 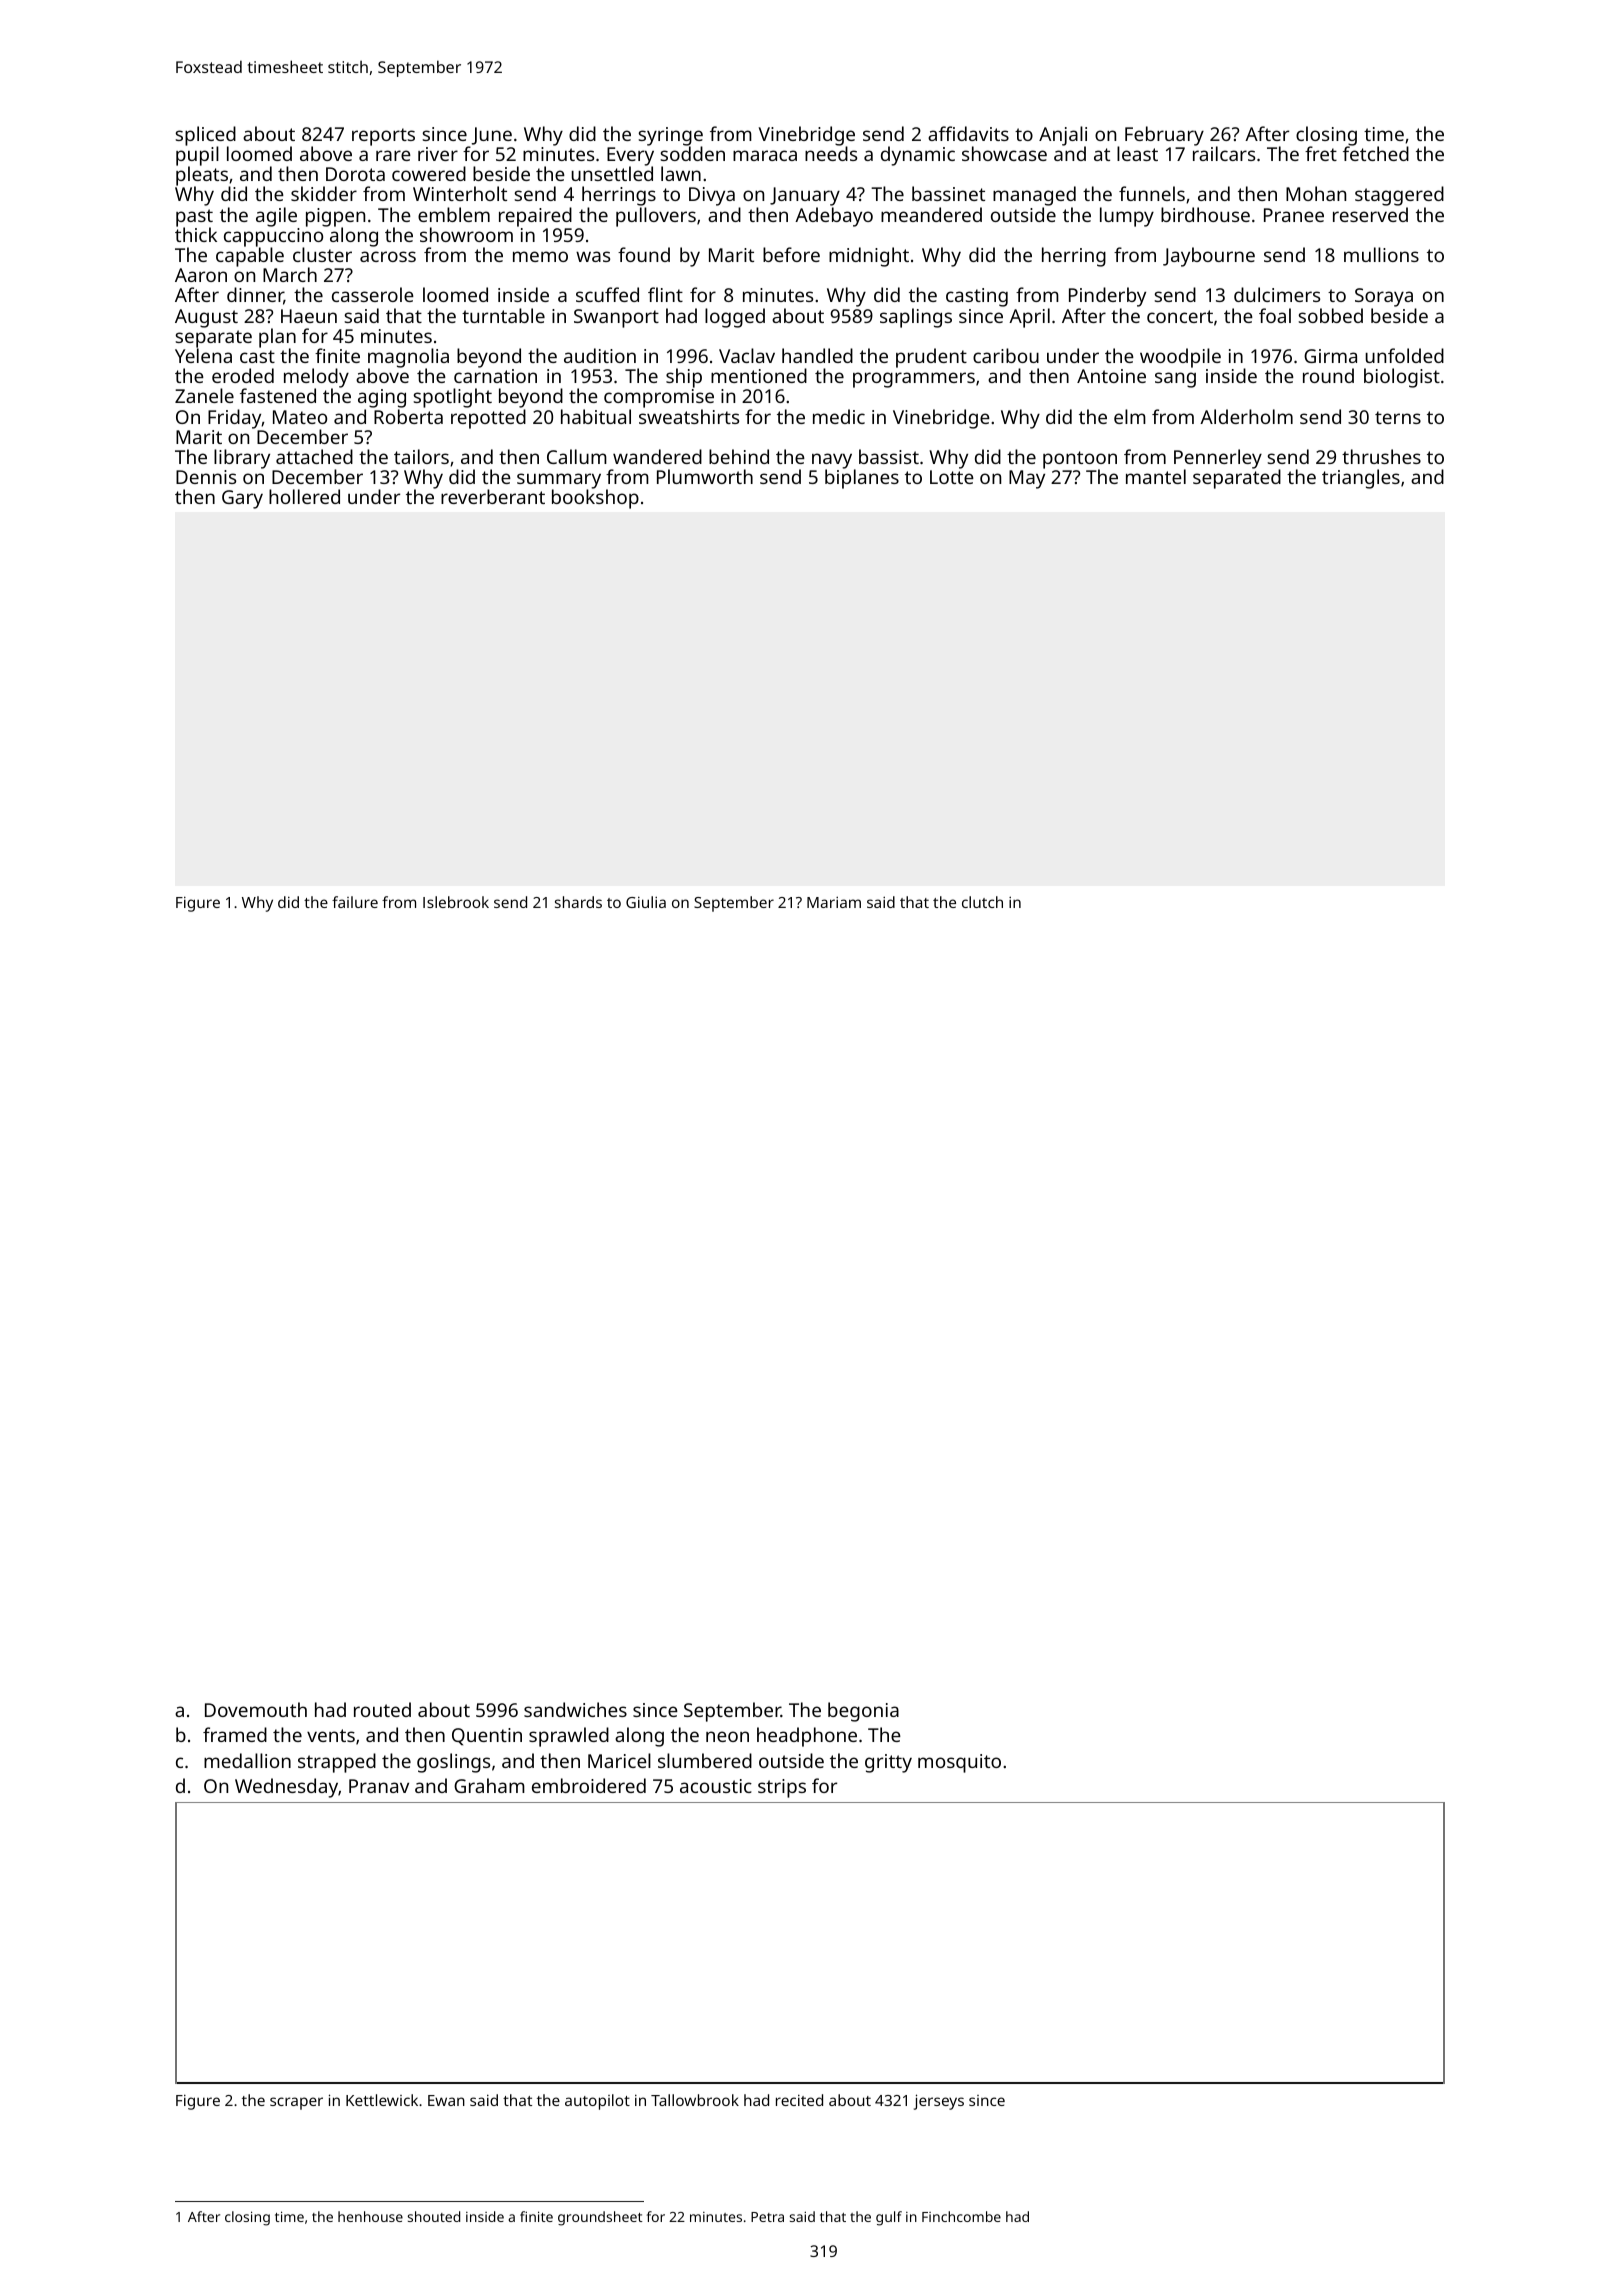 What do you see at coordinates (952, 477) in the page?
I see `Lotte` at bounding box center [952, 477].
